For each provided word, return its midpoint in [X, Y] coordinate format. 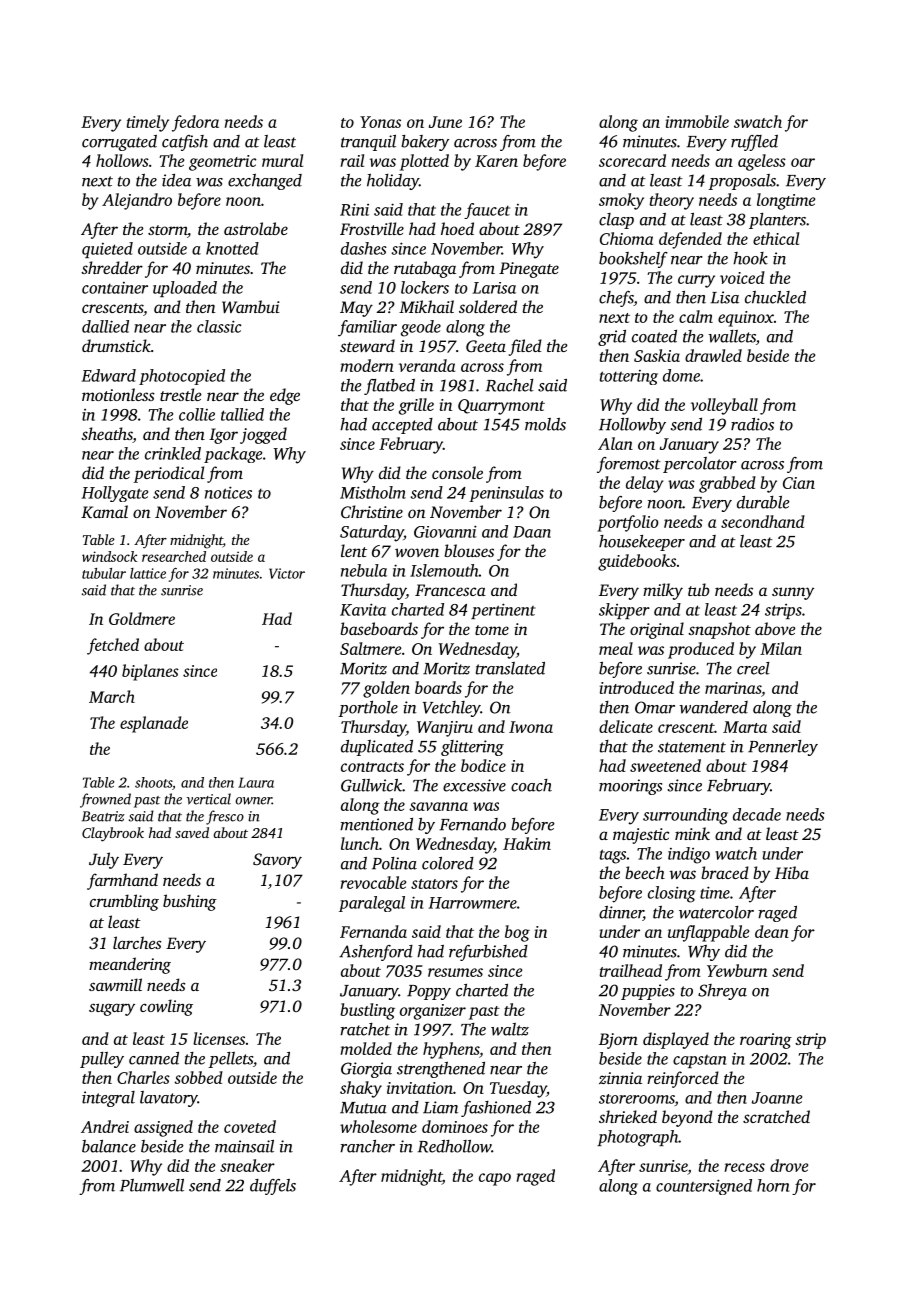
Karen [496, 161]
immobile [697, 121]
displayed [676, 1040]
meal [616, 648]
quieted [107, 250]
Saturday [372, 533]
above [775, 628]
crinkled [173, 453]
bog [517, 933]
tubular [104, 573]
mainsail [244, 1146]
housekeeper [642, 543]
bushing [190, 902]
